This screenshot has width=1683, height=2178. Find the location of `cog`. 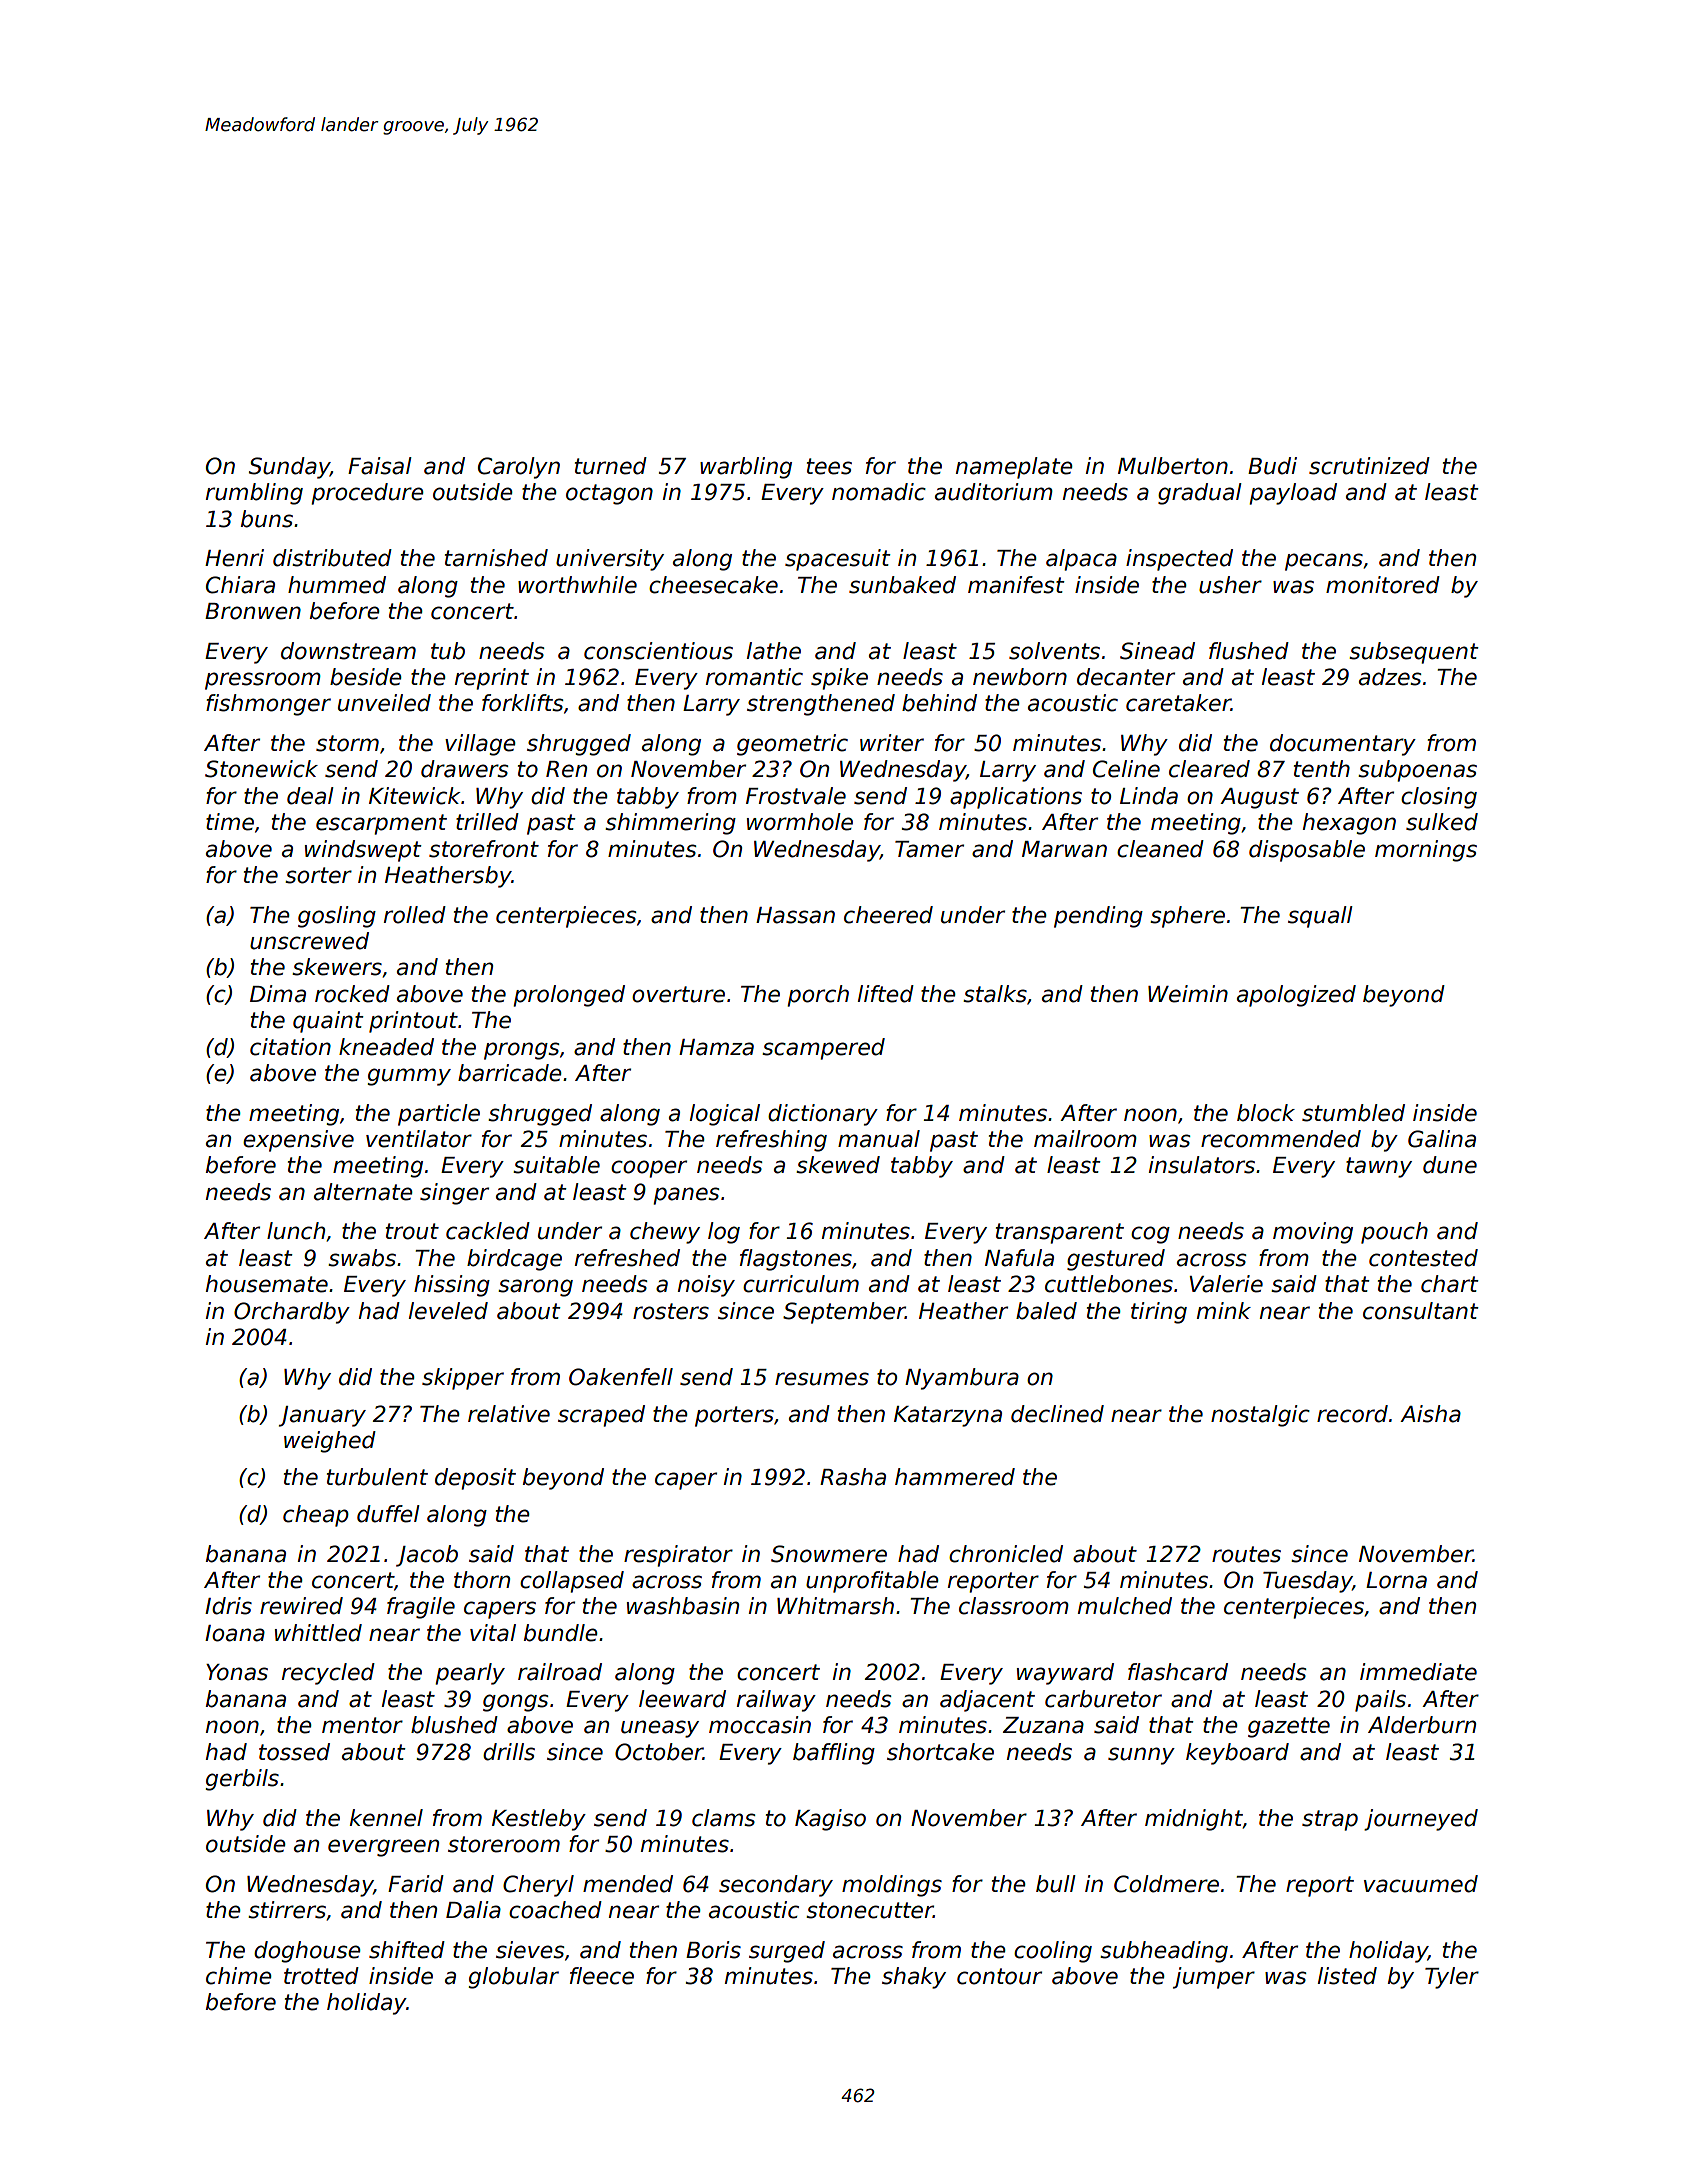

cog is located at coordinates (1150, 1235).
